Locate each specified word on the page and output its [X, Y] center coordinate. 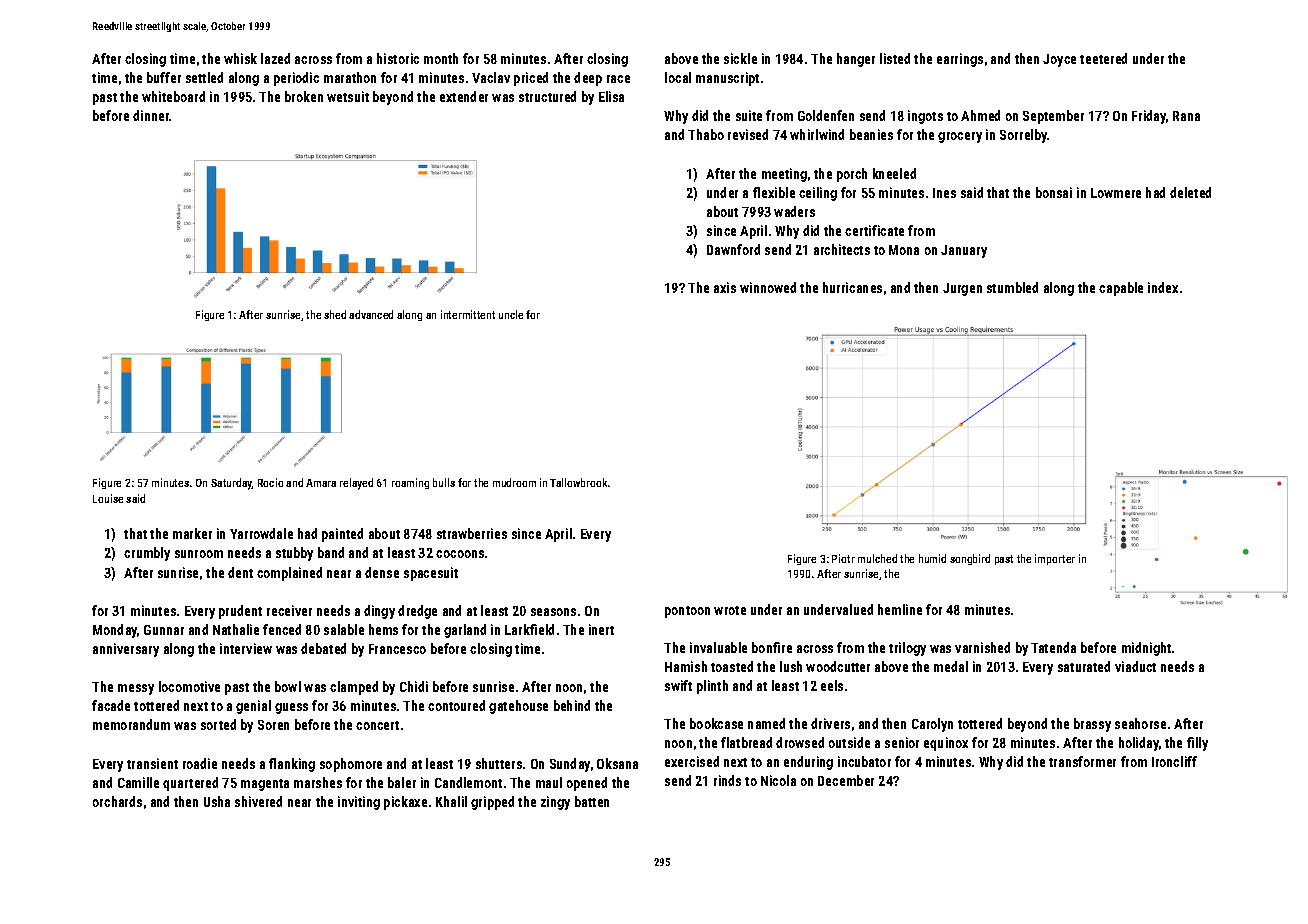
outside [849, 742]
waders [794, 211]
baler [402, 782]
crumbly [147, 554]
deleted [1190, 192]
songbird [970, 559]
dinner [151, 115]
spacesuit [431, 574]
